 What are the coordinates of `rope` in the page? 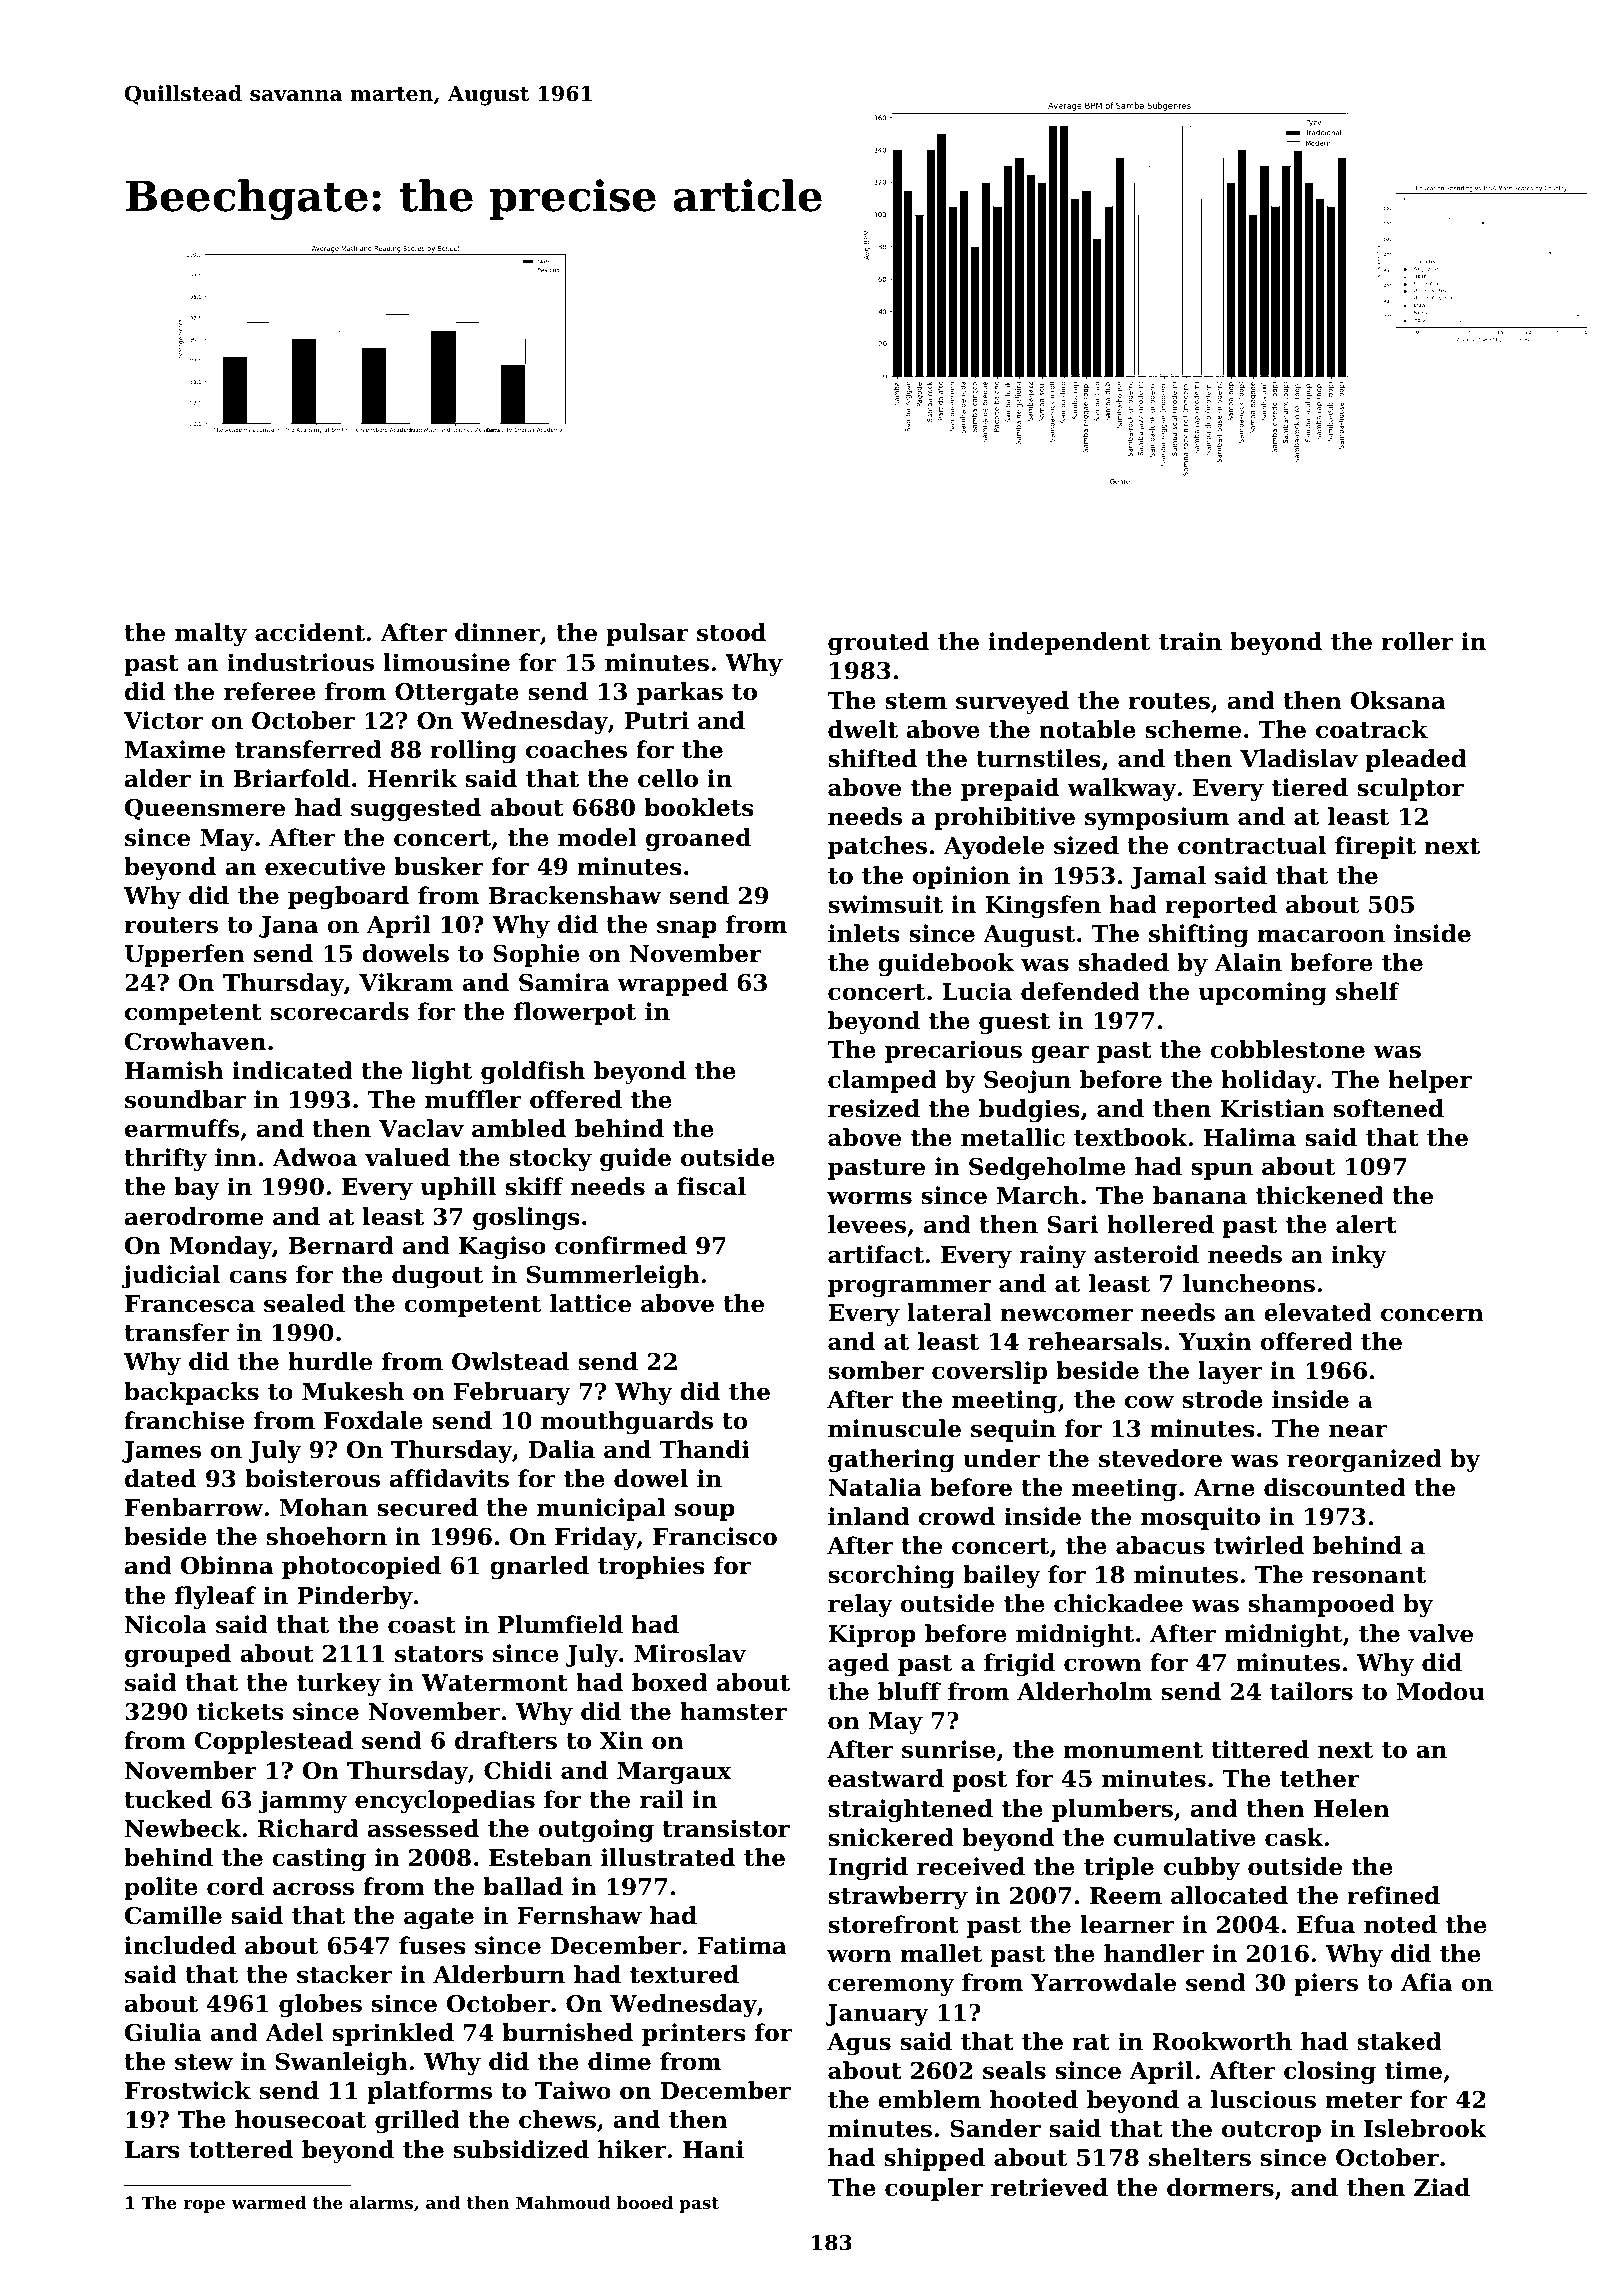 It's located at (204, 2206).
